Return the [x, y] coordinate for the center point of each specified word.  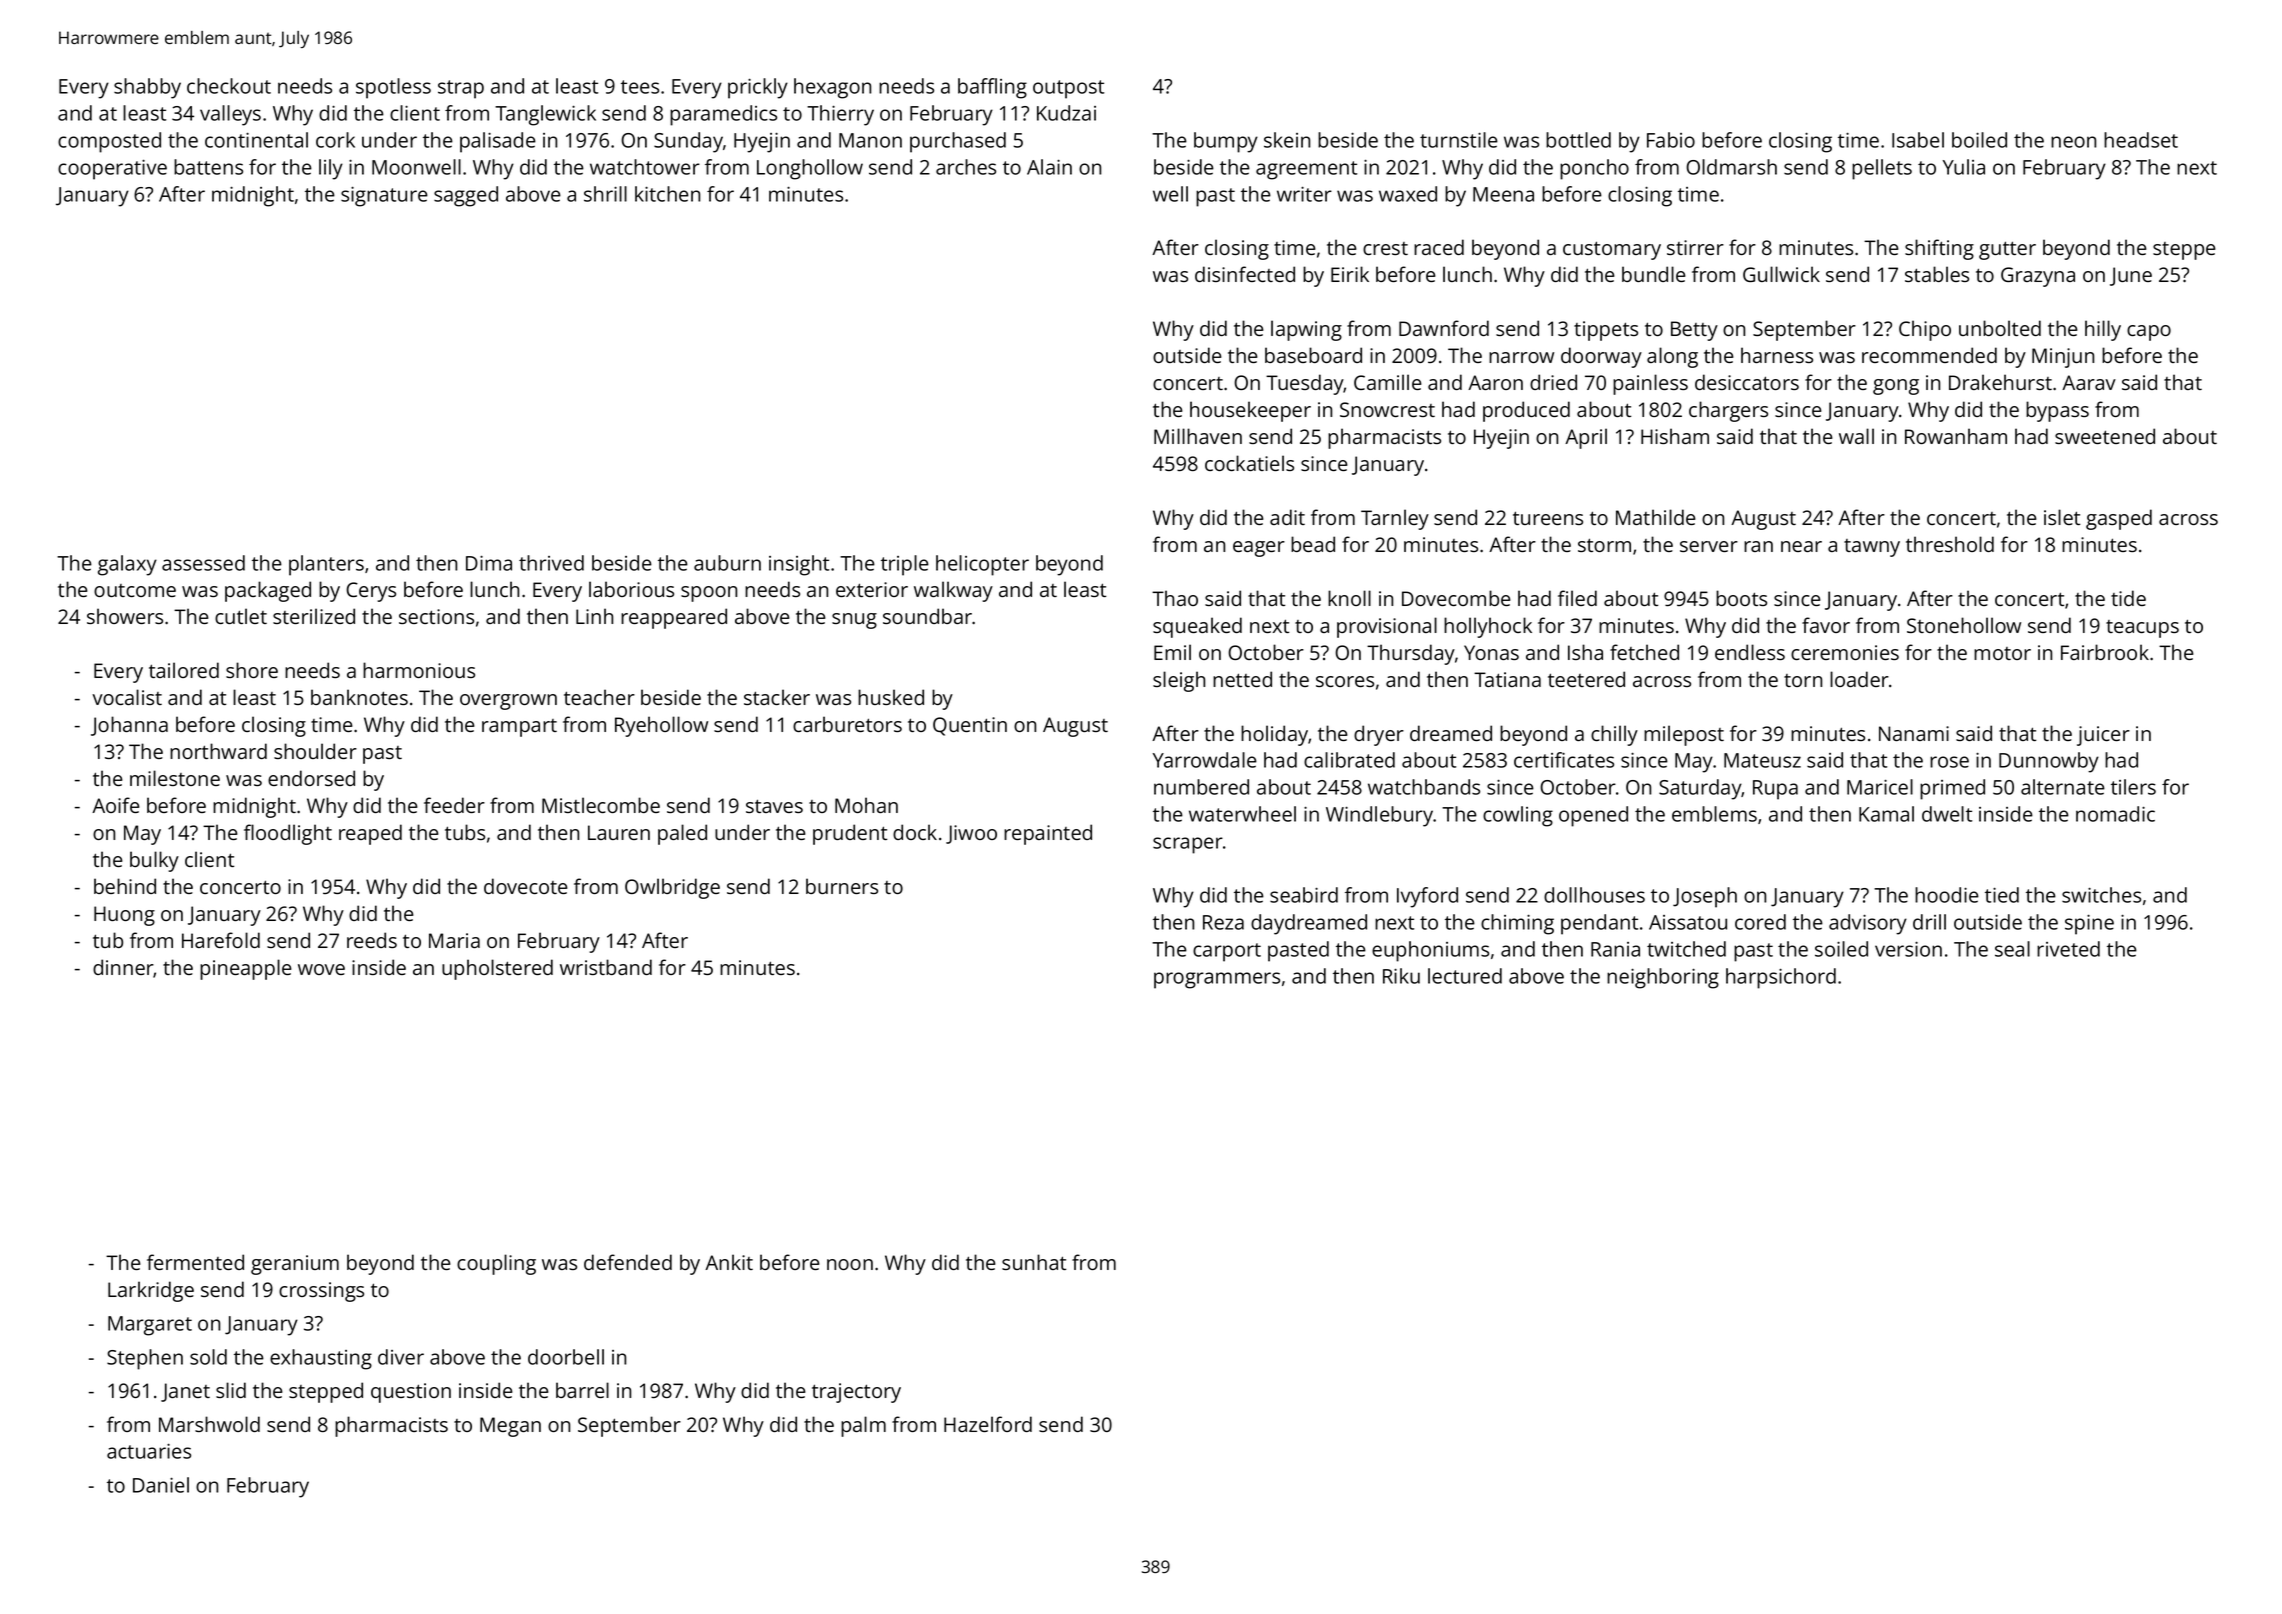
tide [2128, 598]
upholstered [497, 969]
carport [1227, 952]
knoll [1349, 598]
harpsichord [1781, 978]
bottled [1578, 140]
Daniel [161, 1485]
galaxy [127, 565]
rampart [519, 728]
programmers [1217, 980]
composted [109, 142]
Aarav [2089, 382]
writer [1304, 194]
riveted [2068, 949]
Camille [1388, 382]
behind [125, 886]
